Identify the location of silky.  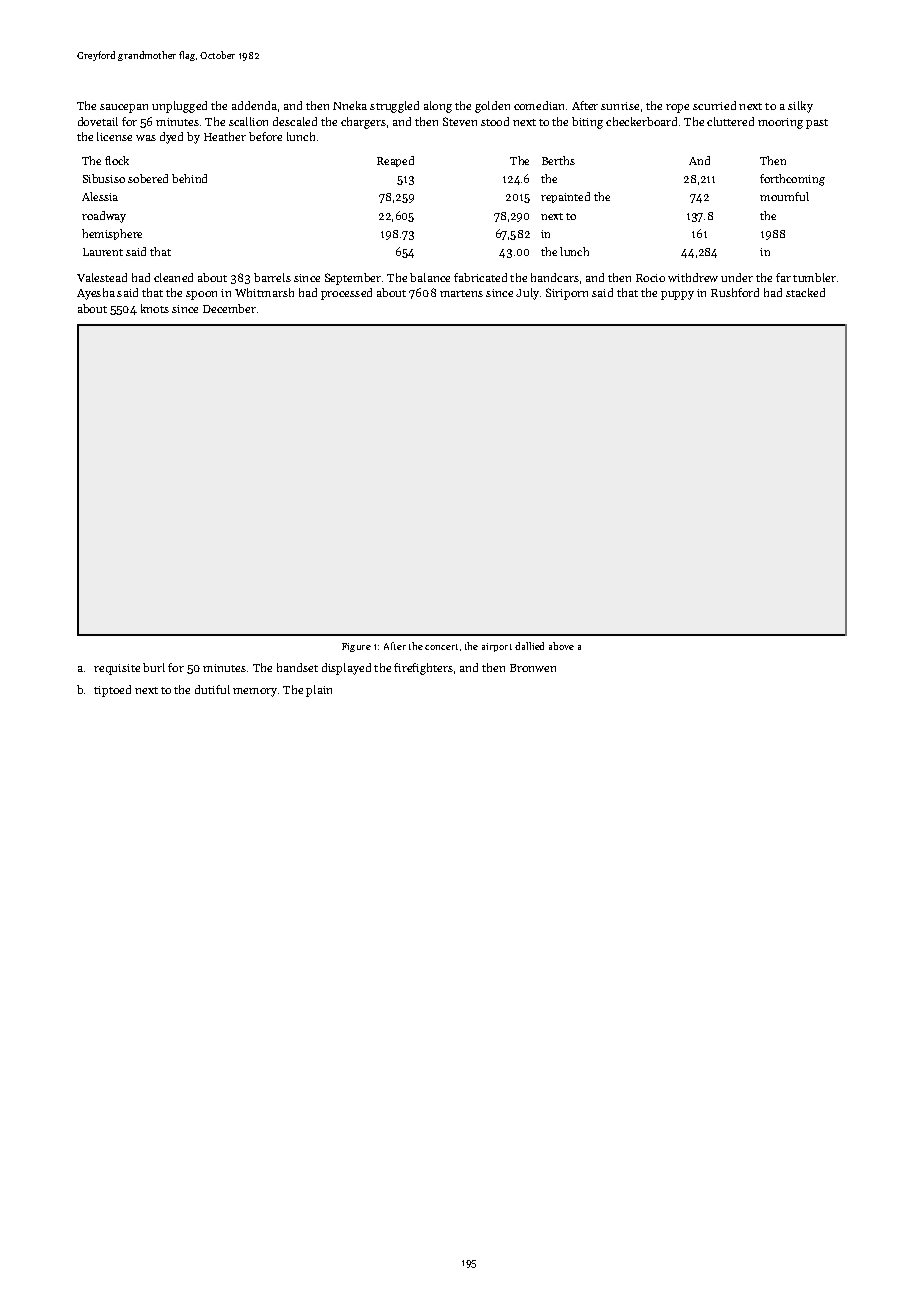
(800, 107).
